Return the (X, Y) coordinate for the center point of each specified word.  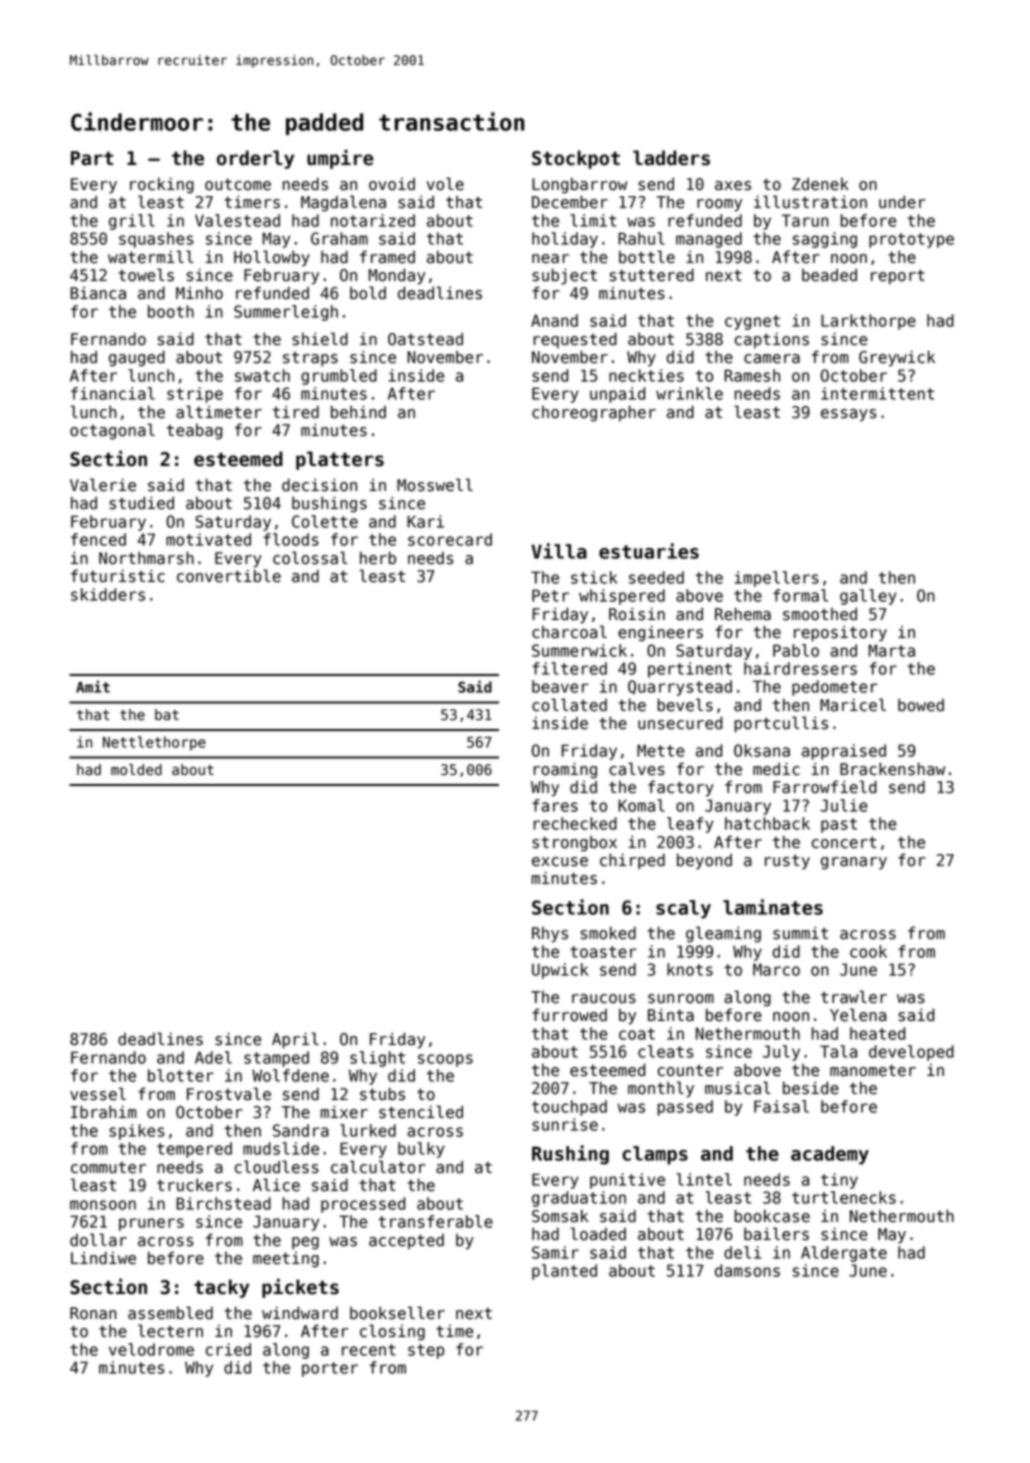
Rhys (550, 935)
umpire (340, 159)
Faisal (781, 1106)
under (902, 202)
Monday (397, 276)
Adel (213, 1057)
